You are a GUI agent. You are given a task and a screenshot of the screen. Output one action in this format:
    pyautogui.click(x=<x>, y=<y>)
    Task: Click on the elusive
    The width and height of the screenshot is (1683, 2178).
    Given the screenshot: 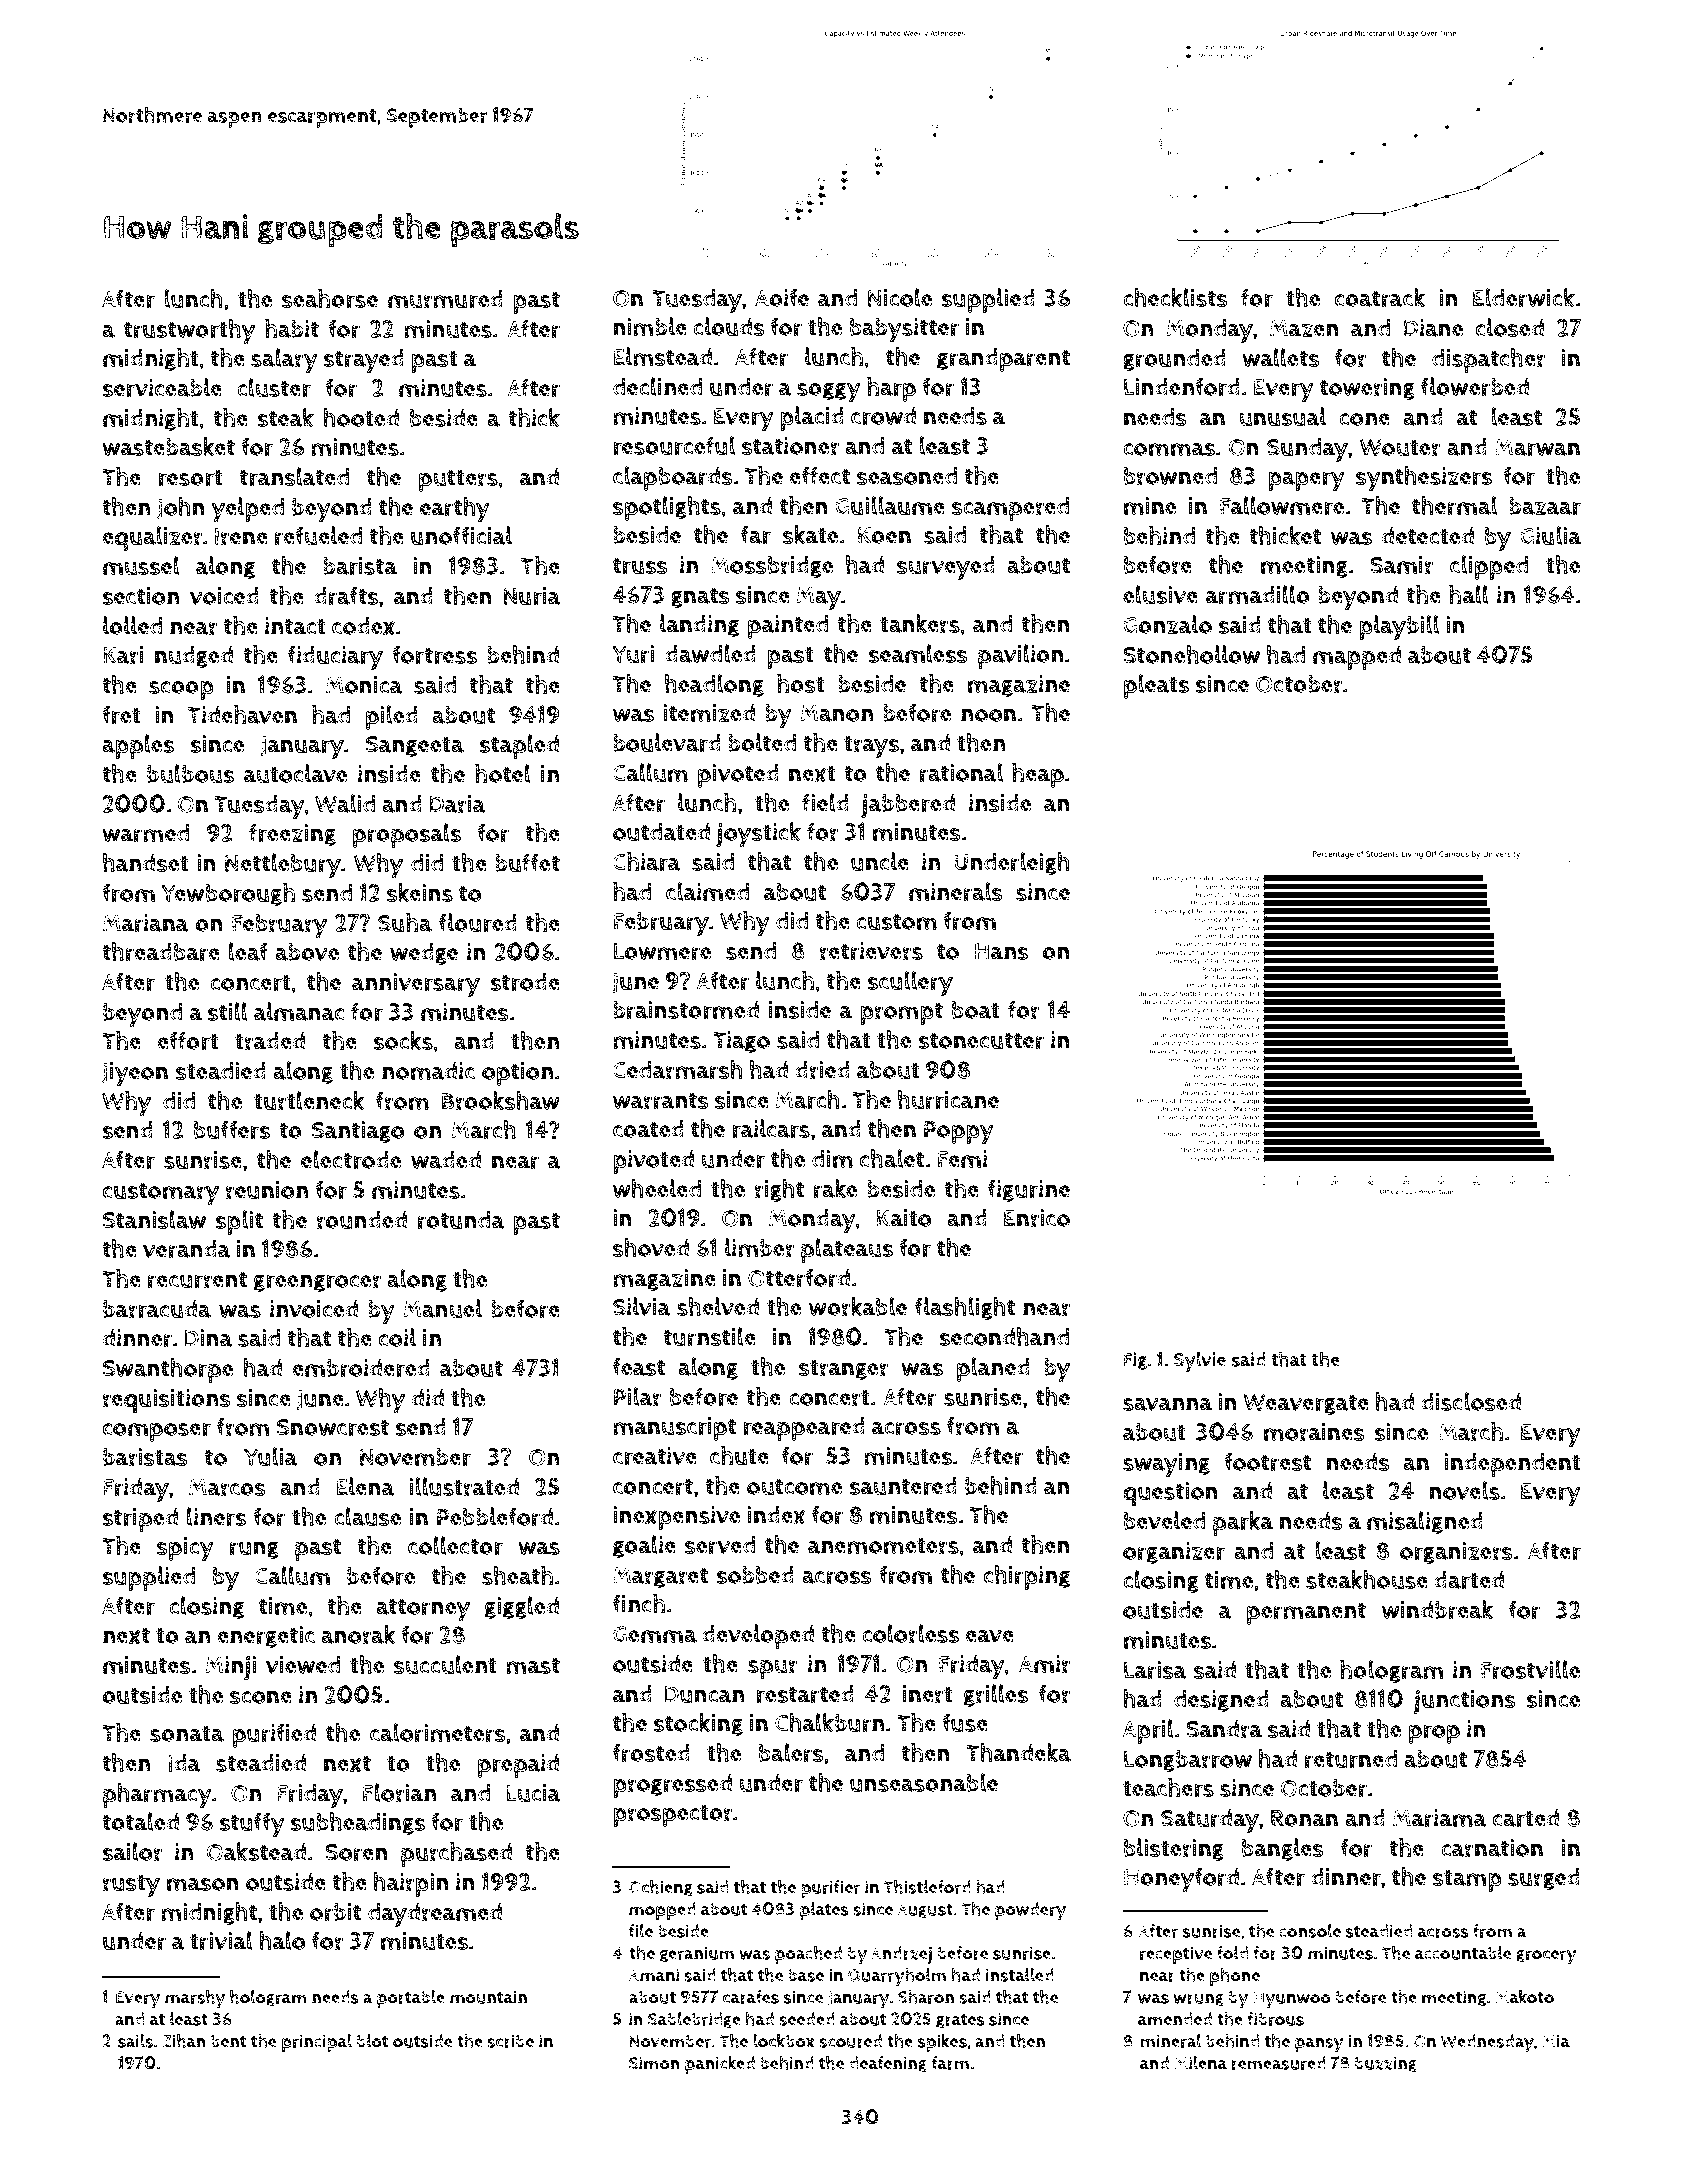 What is the action you would take?
    pyautogui.click(x=1160, y=594)
